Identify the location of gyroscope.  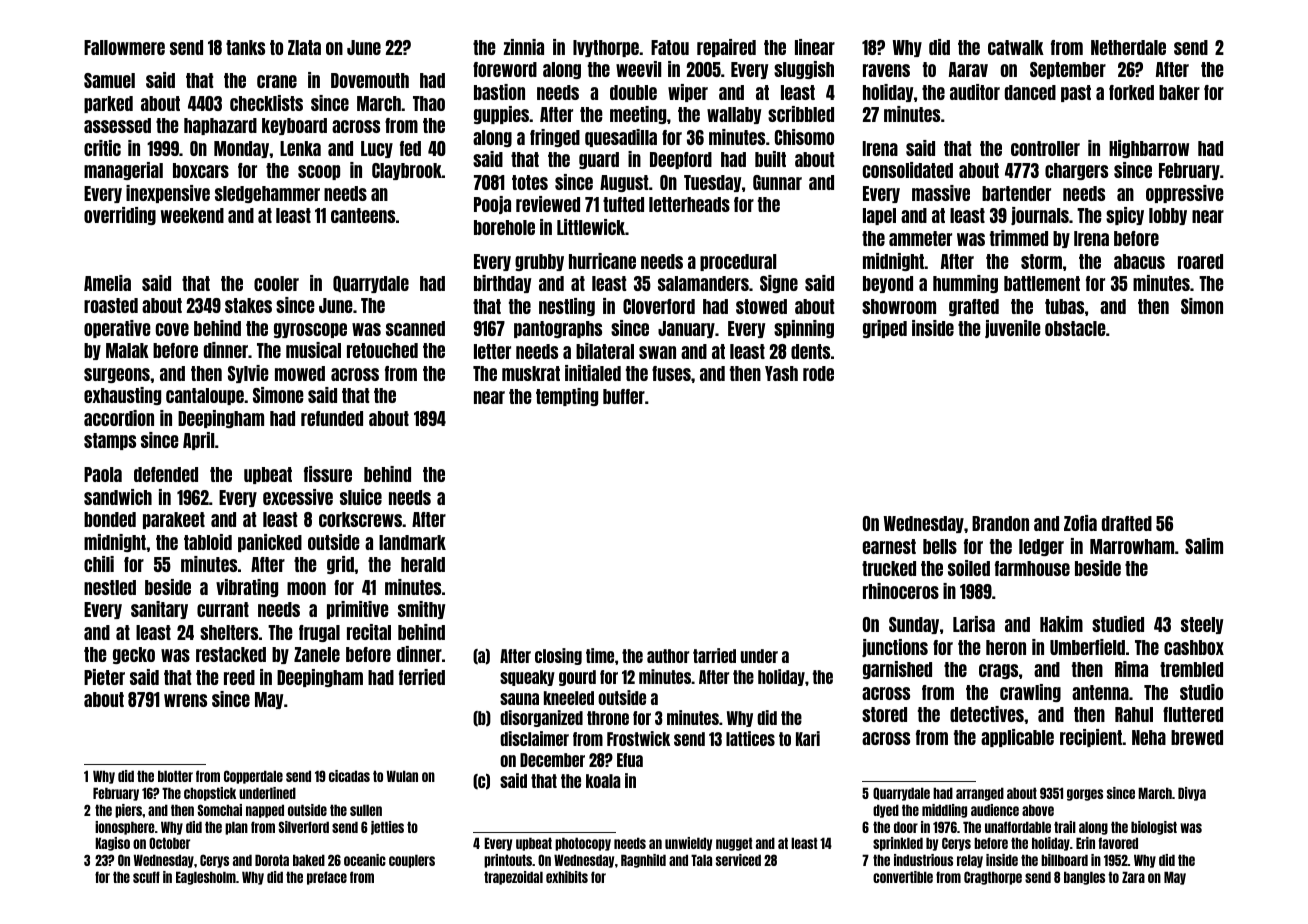
(310, 330).
